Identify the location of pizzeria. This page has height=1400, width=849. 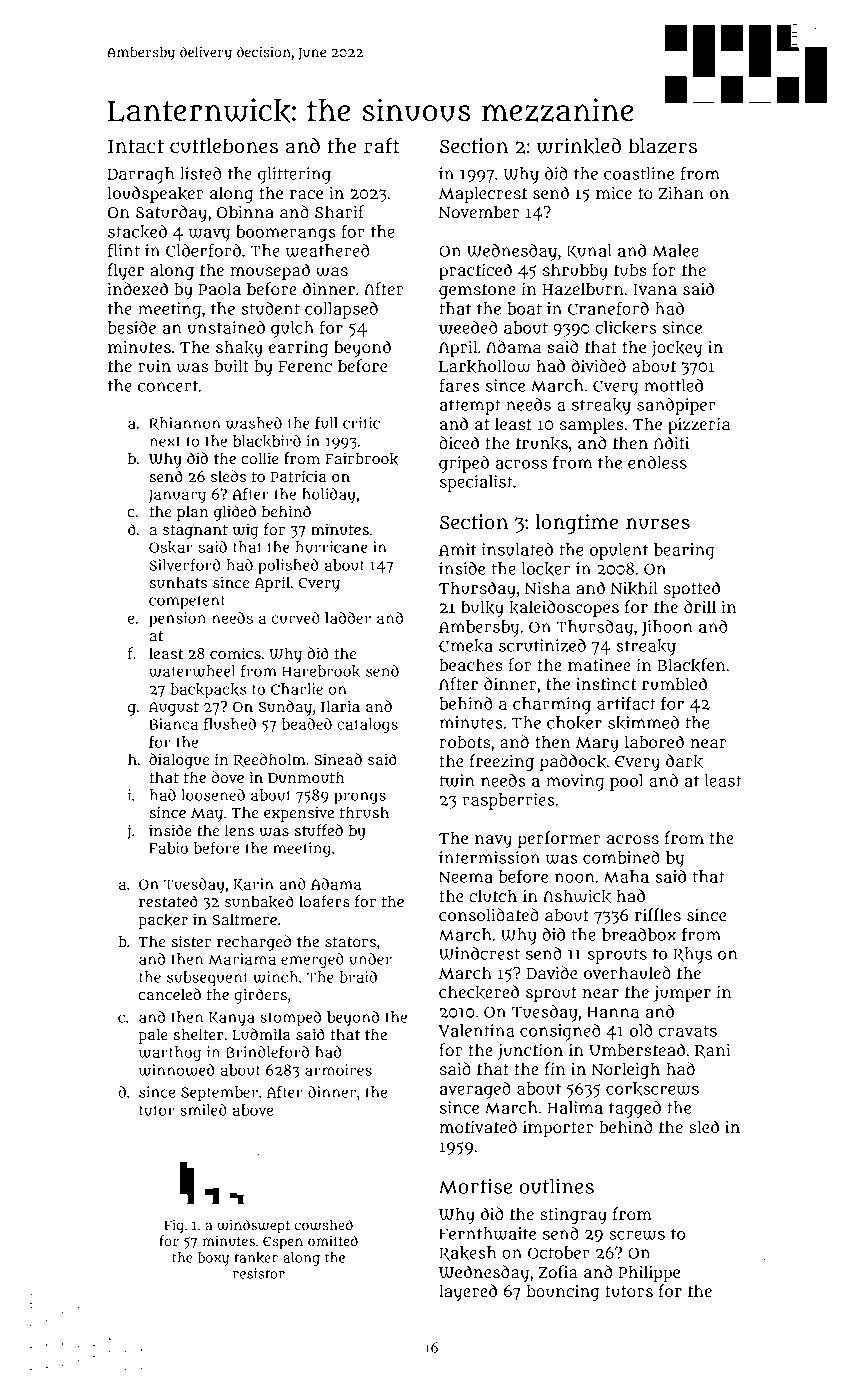
(699, 425).
